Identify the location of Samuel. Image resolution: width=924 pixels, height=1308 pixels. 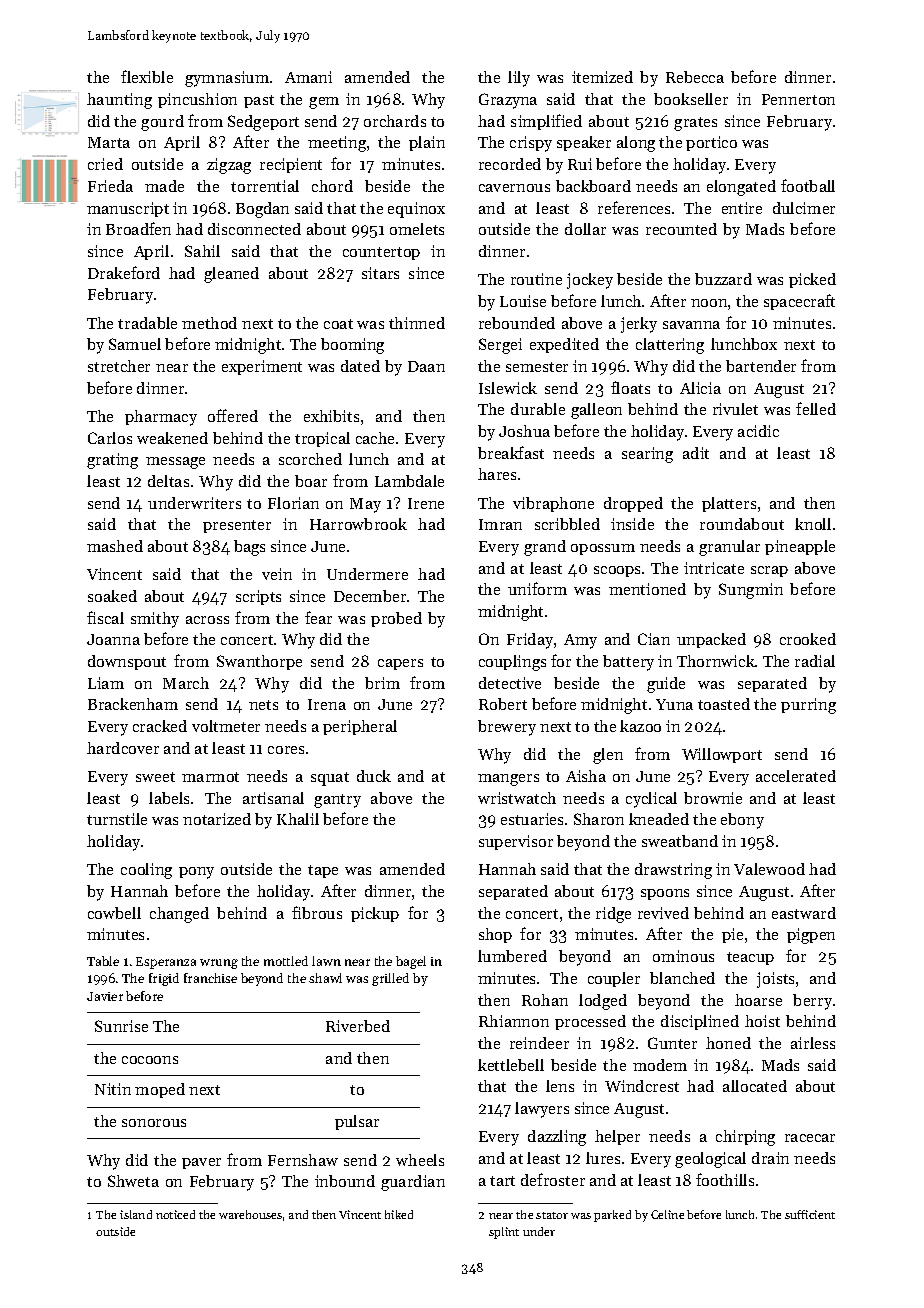
(135, 344).
